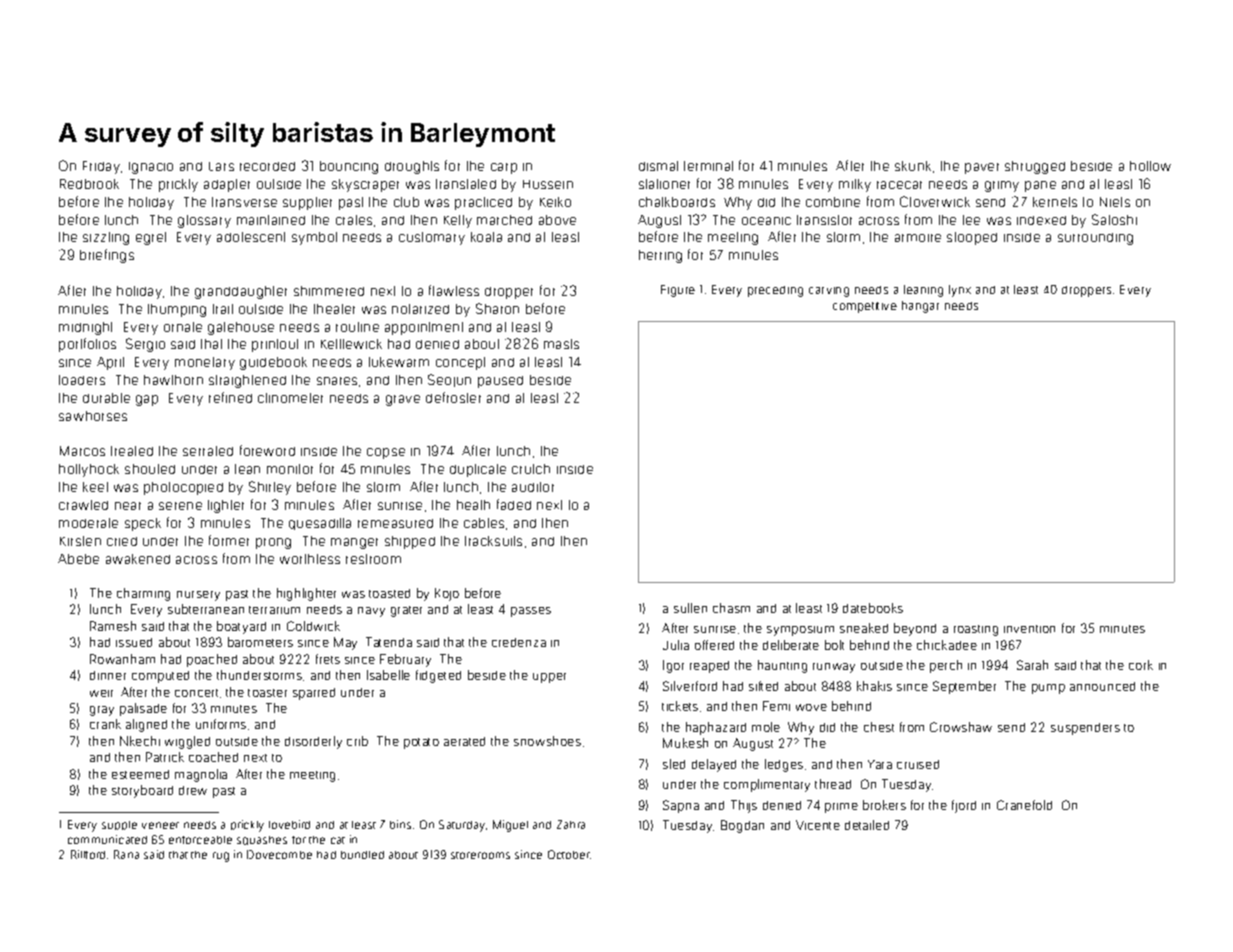  I want to click on hangar, so click(920, 307).
